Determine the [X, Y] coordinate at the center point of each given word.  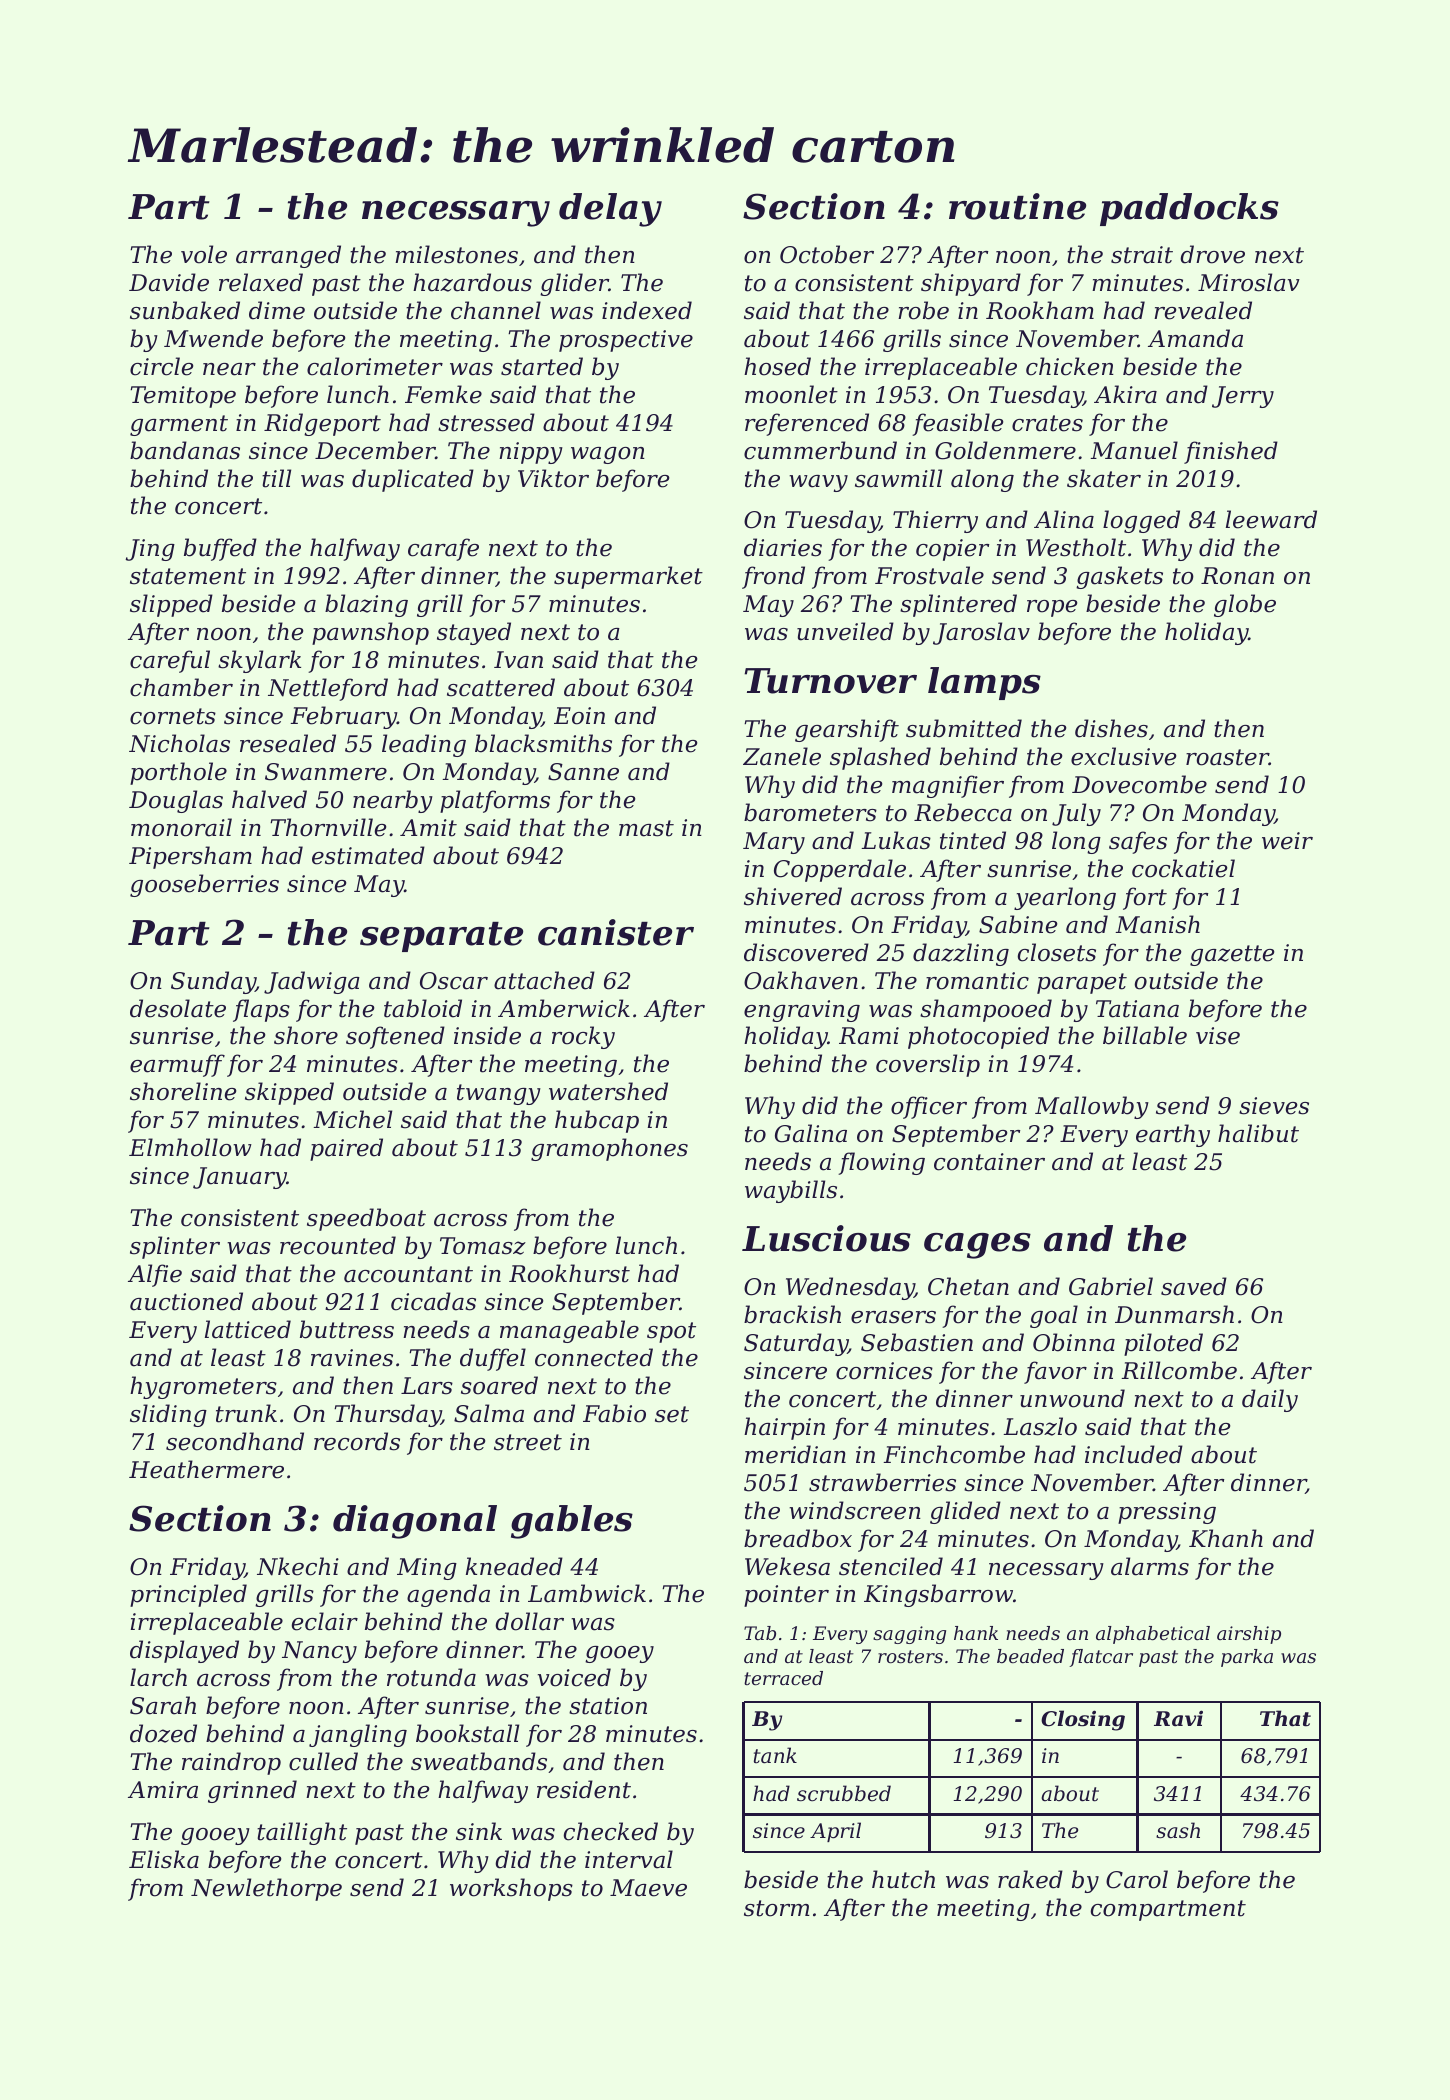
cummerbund [820, 450]
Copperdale [840, 870]
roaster [1227, 757]
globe [1245, 605]
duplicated [413, 480]
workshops [511, 1889]
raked [1030, 1879]
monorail [181, 827]
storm [777, 1908]
